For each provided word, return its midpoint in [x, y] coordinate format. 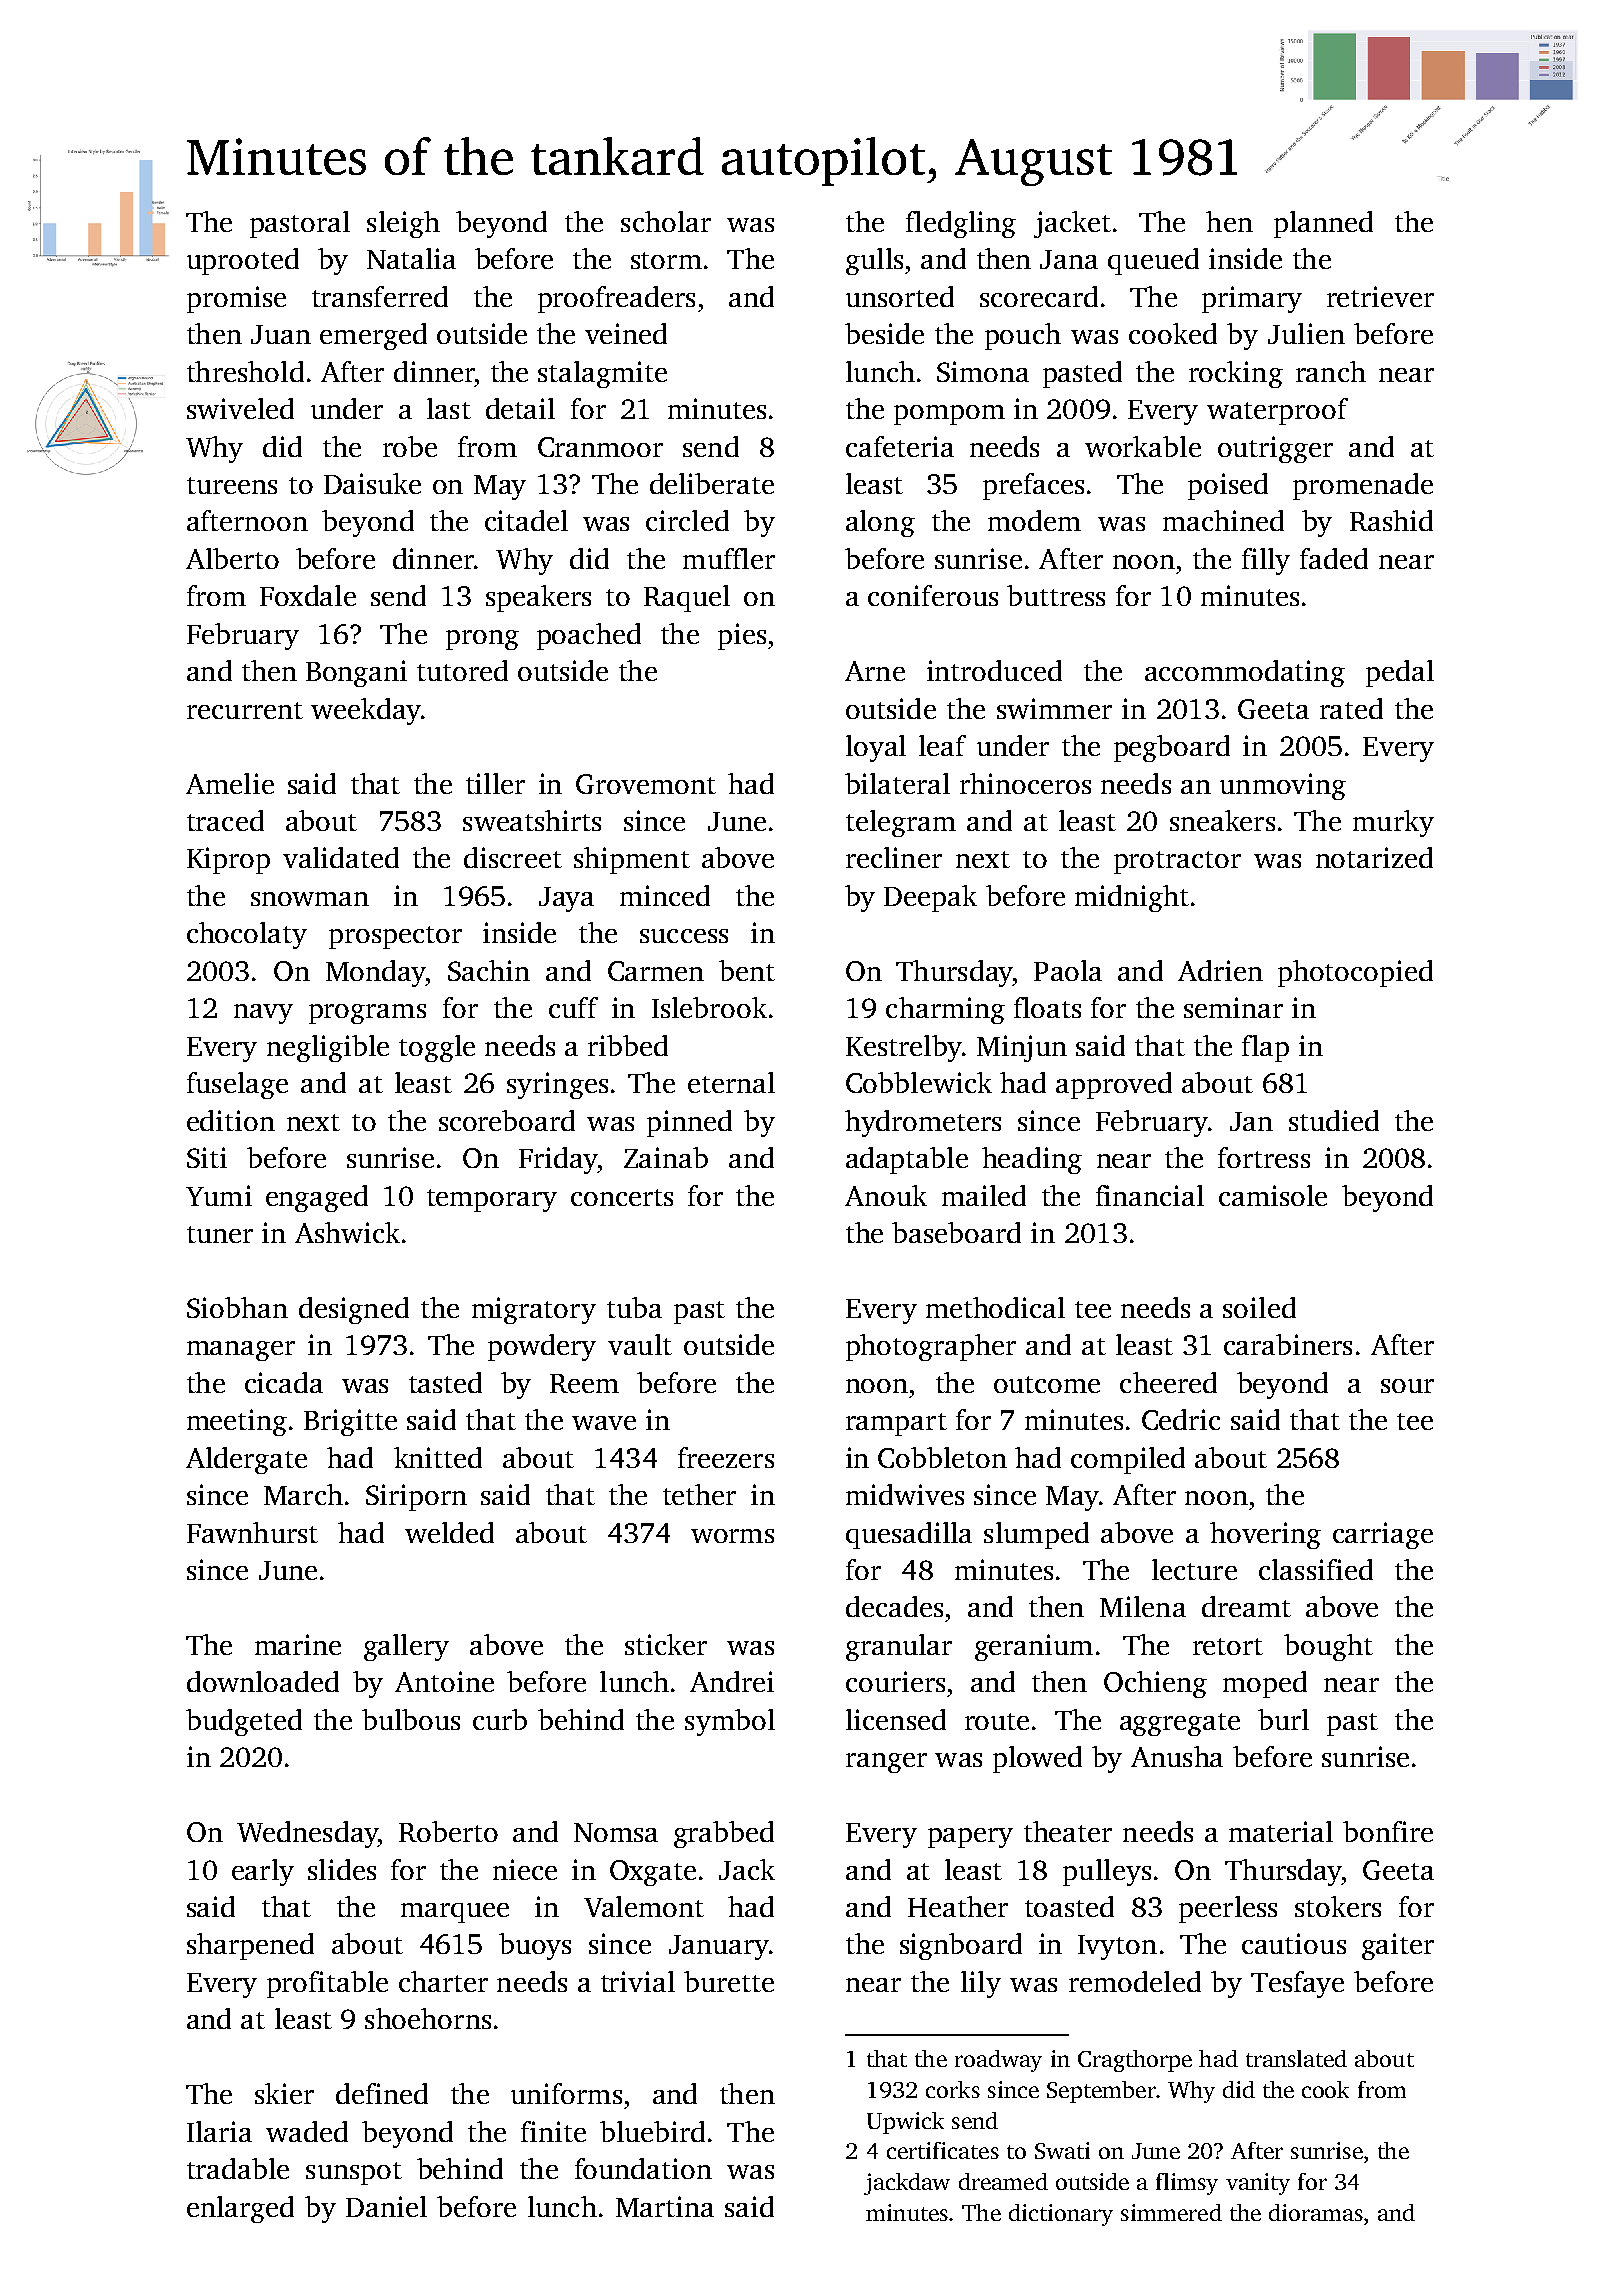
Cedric [1181, 1419]
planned [1323, 224]
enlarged [240, 2209]
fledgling [961, 224]
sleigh [403, 224]
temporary [492, 1200]
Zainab [666, 1157]
